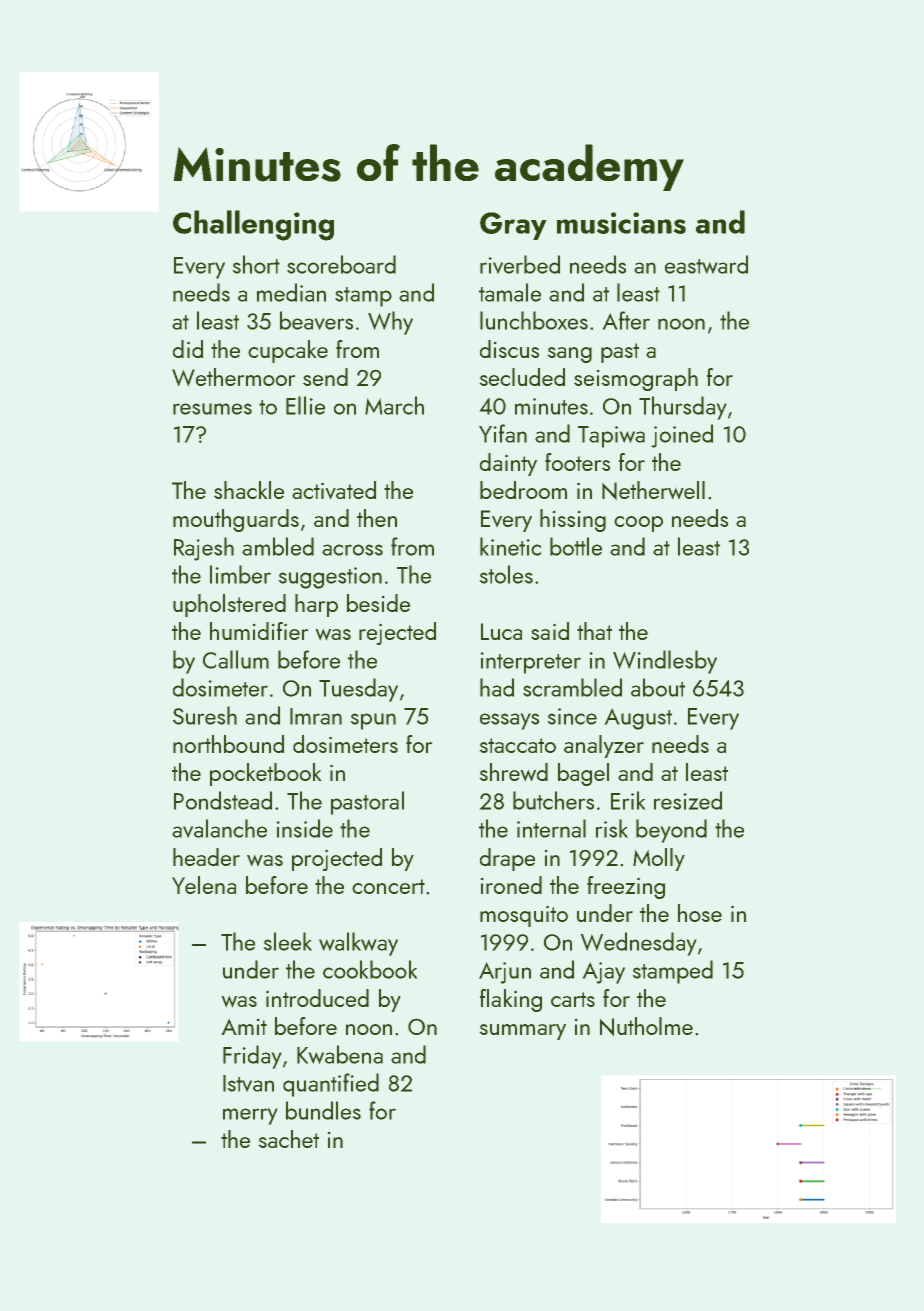  Describe the element at coordinates (513, 226) in the screenshot. I see `Gray` at that location.
